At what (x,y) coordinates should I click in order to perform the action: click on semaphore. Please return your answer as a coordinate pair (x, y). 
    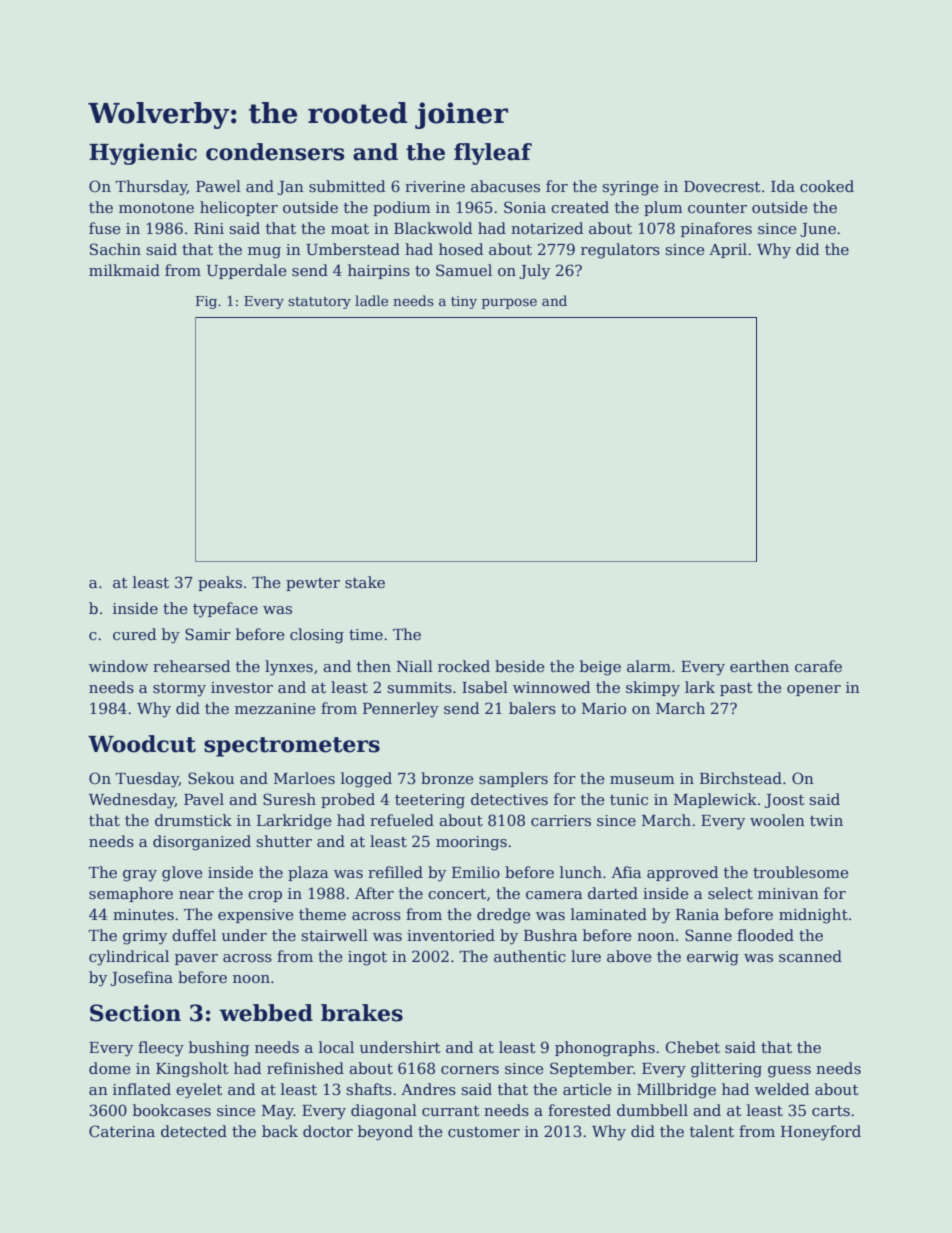
    Looking at the image, I should click on (131, 894).
